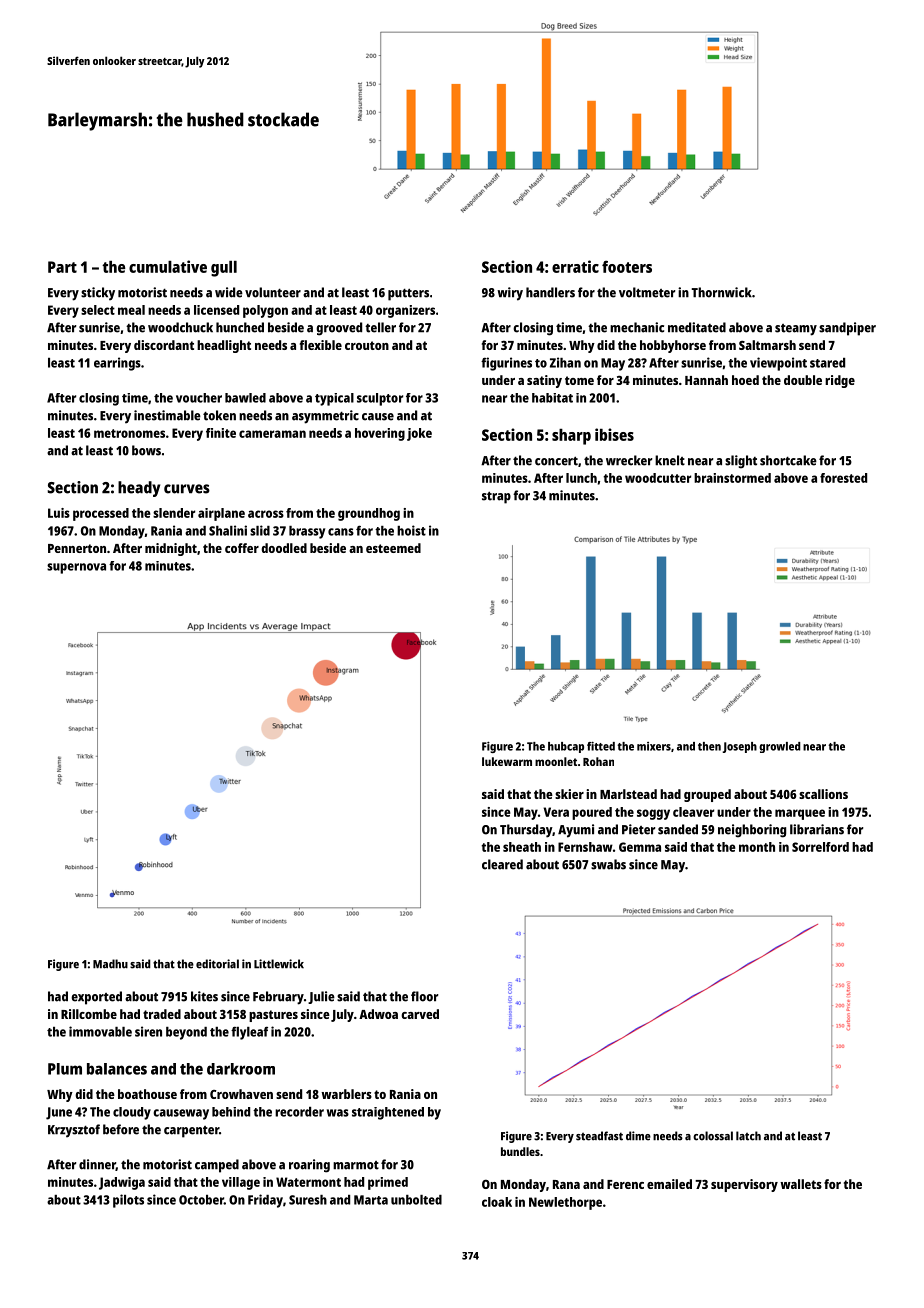  I want to click on primed, so click(388, 1183).
